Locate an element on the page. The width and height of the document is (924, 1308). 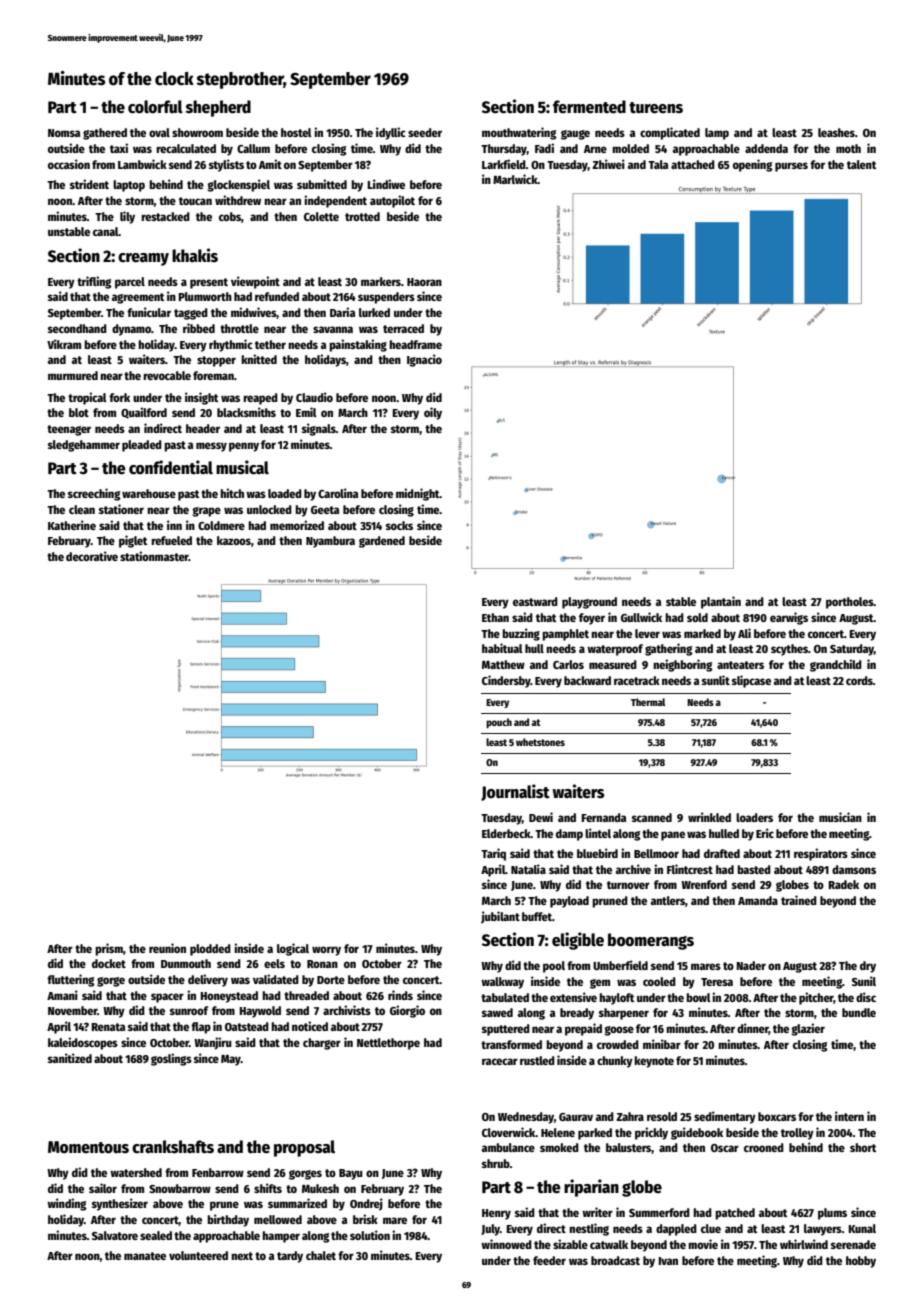
tureens is located at coordinates (656, 108).
